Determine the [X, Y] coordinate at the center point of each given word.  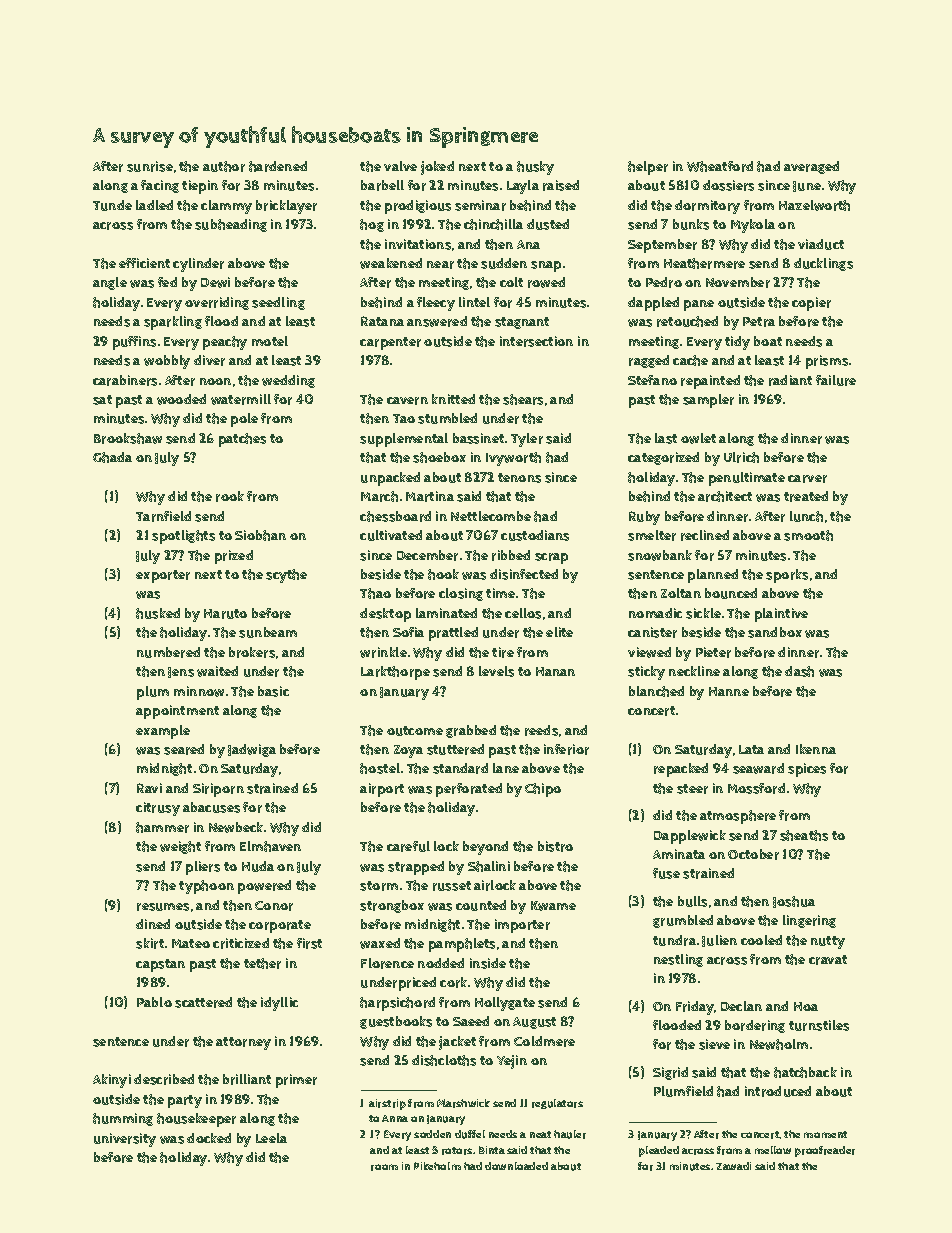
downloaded [516, 1166]
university [125, 1140]
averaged [811, 167]
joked [437, 168]
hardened [278, 166]
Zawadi [733, 1166]
